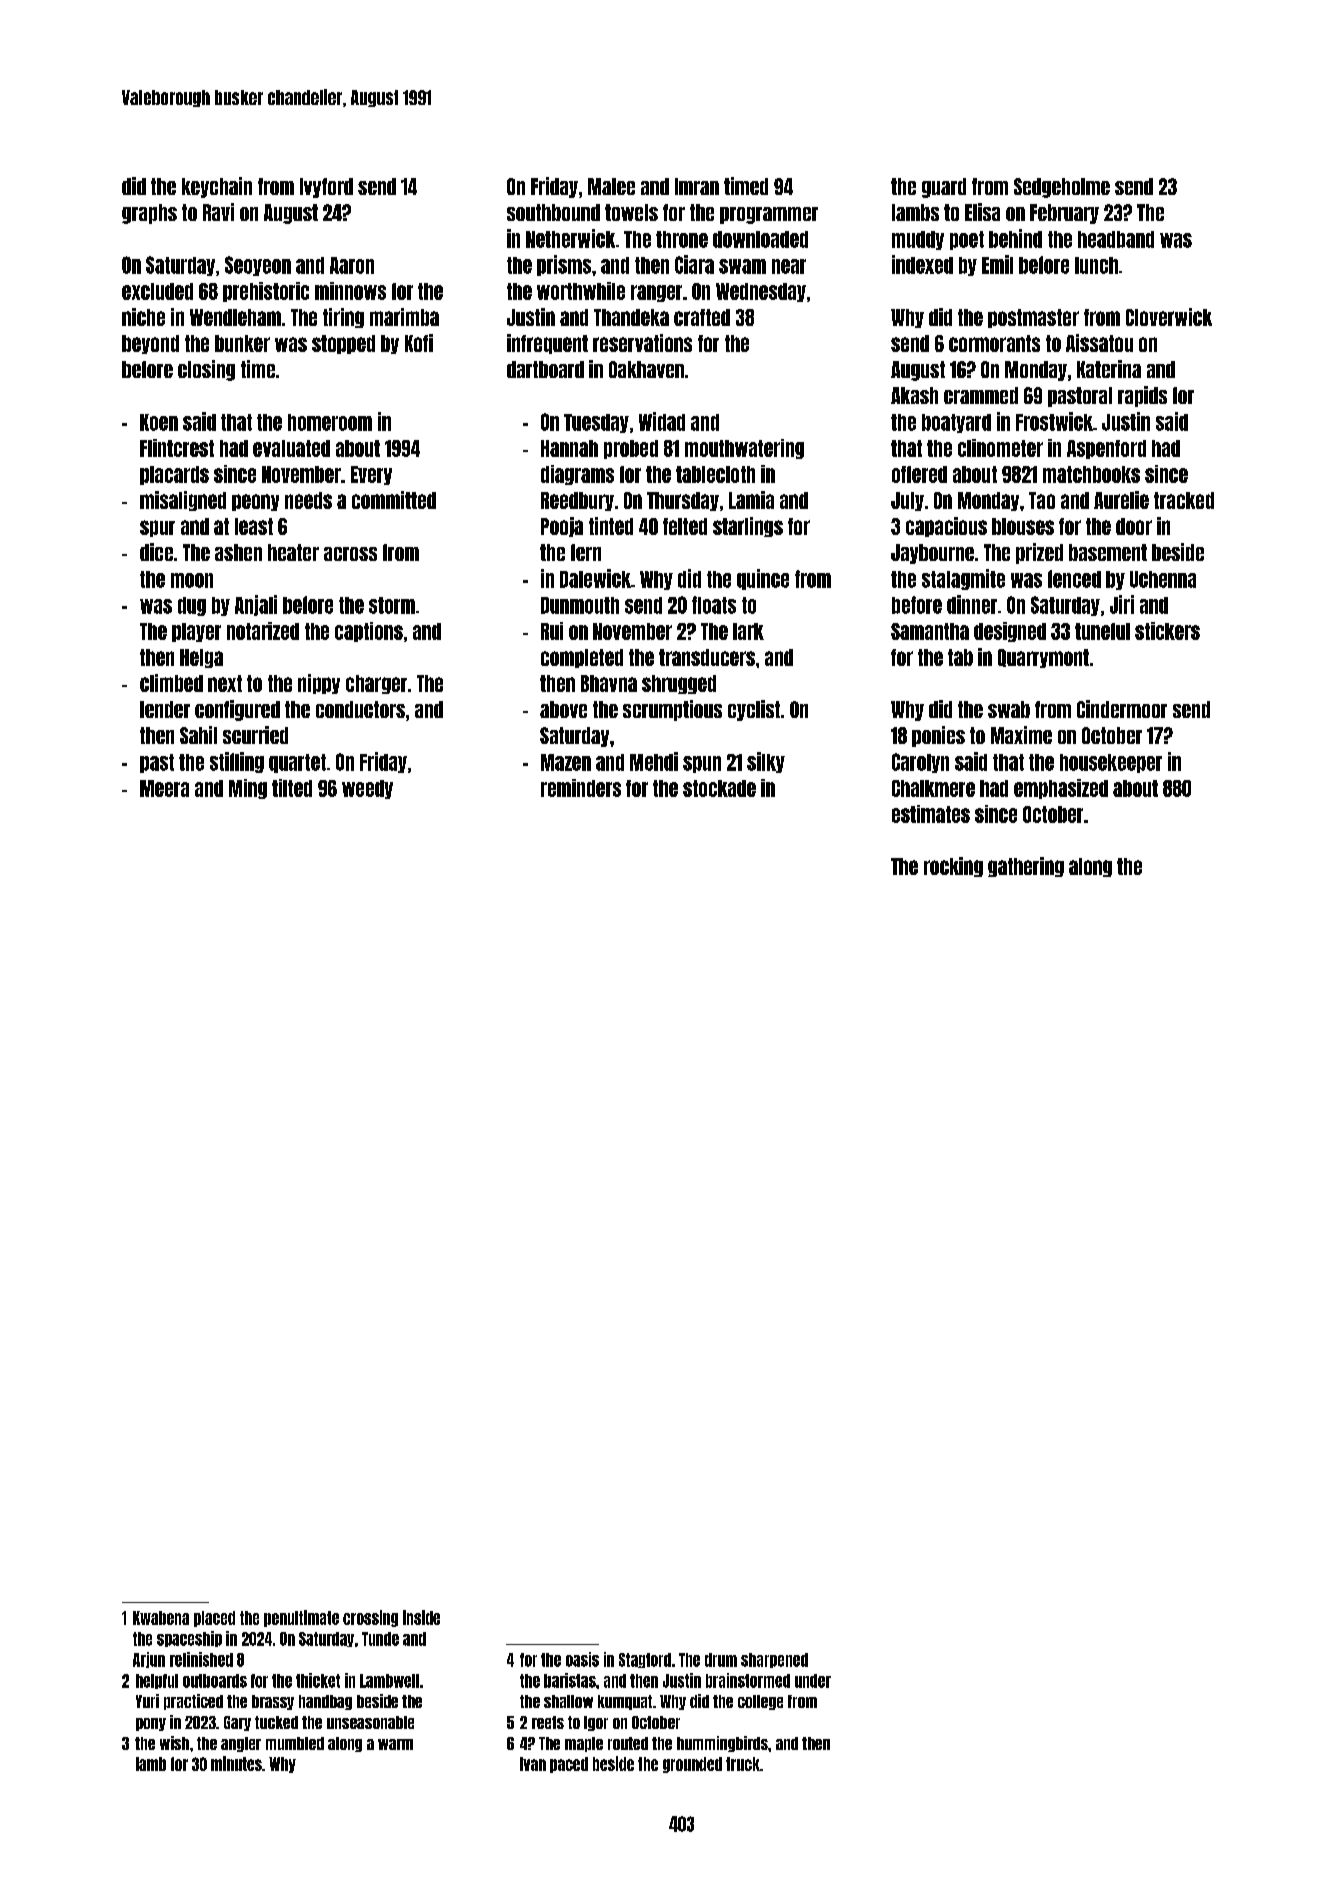 Image resolution: width=1338 pixels, height=1892 pixels. What do you see at coordinates (545, 369) in the screenshot?
I see `dartboard` at bounding box center [545, 369].
